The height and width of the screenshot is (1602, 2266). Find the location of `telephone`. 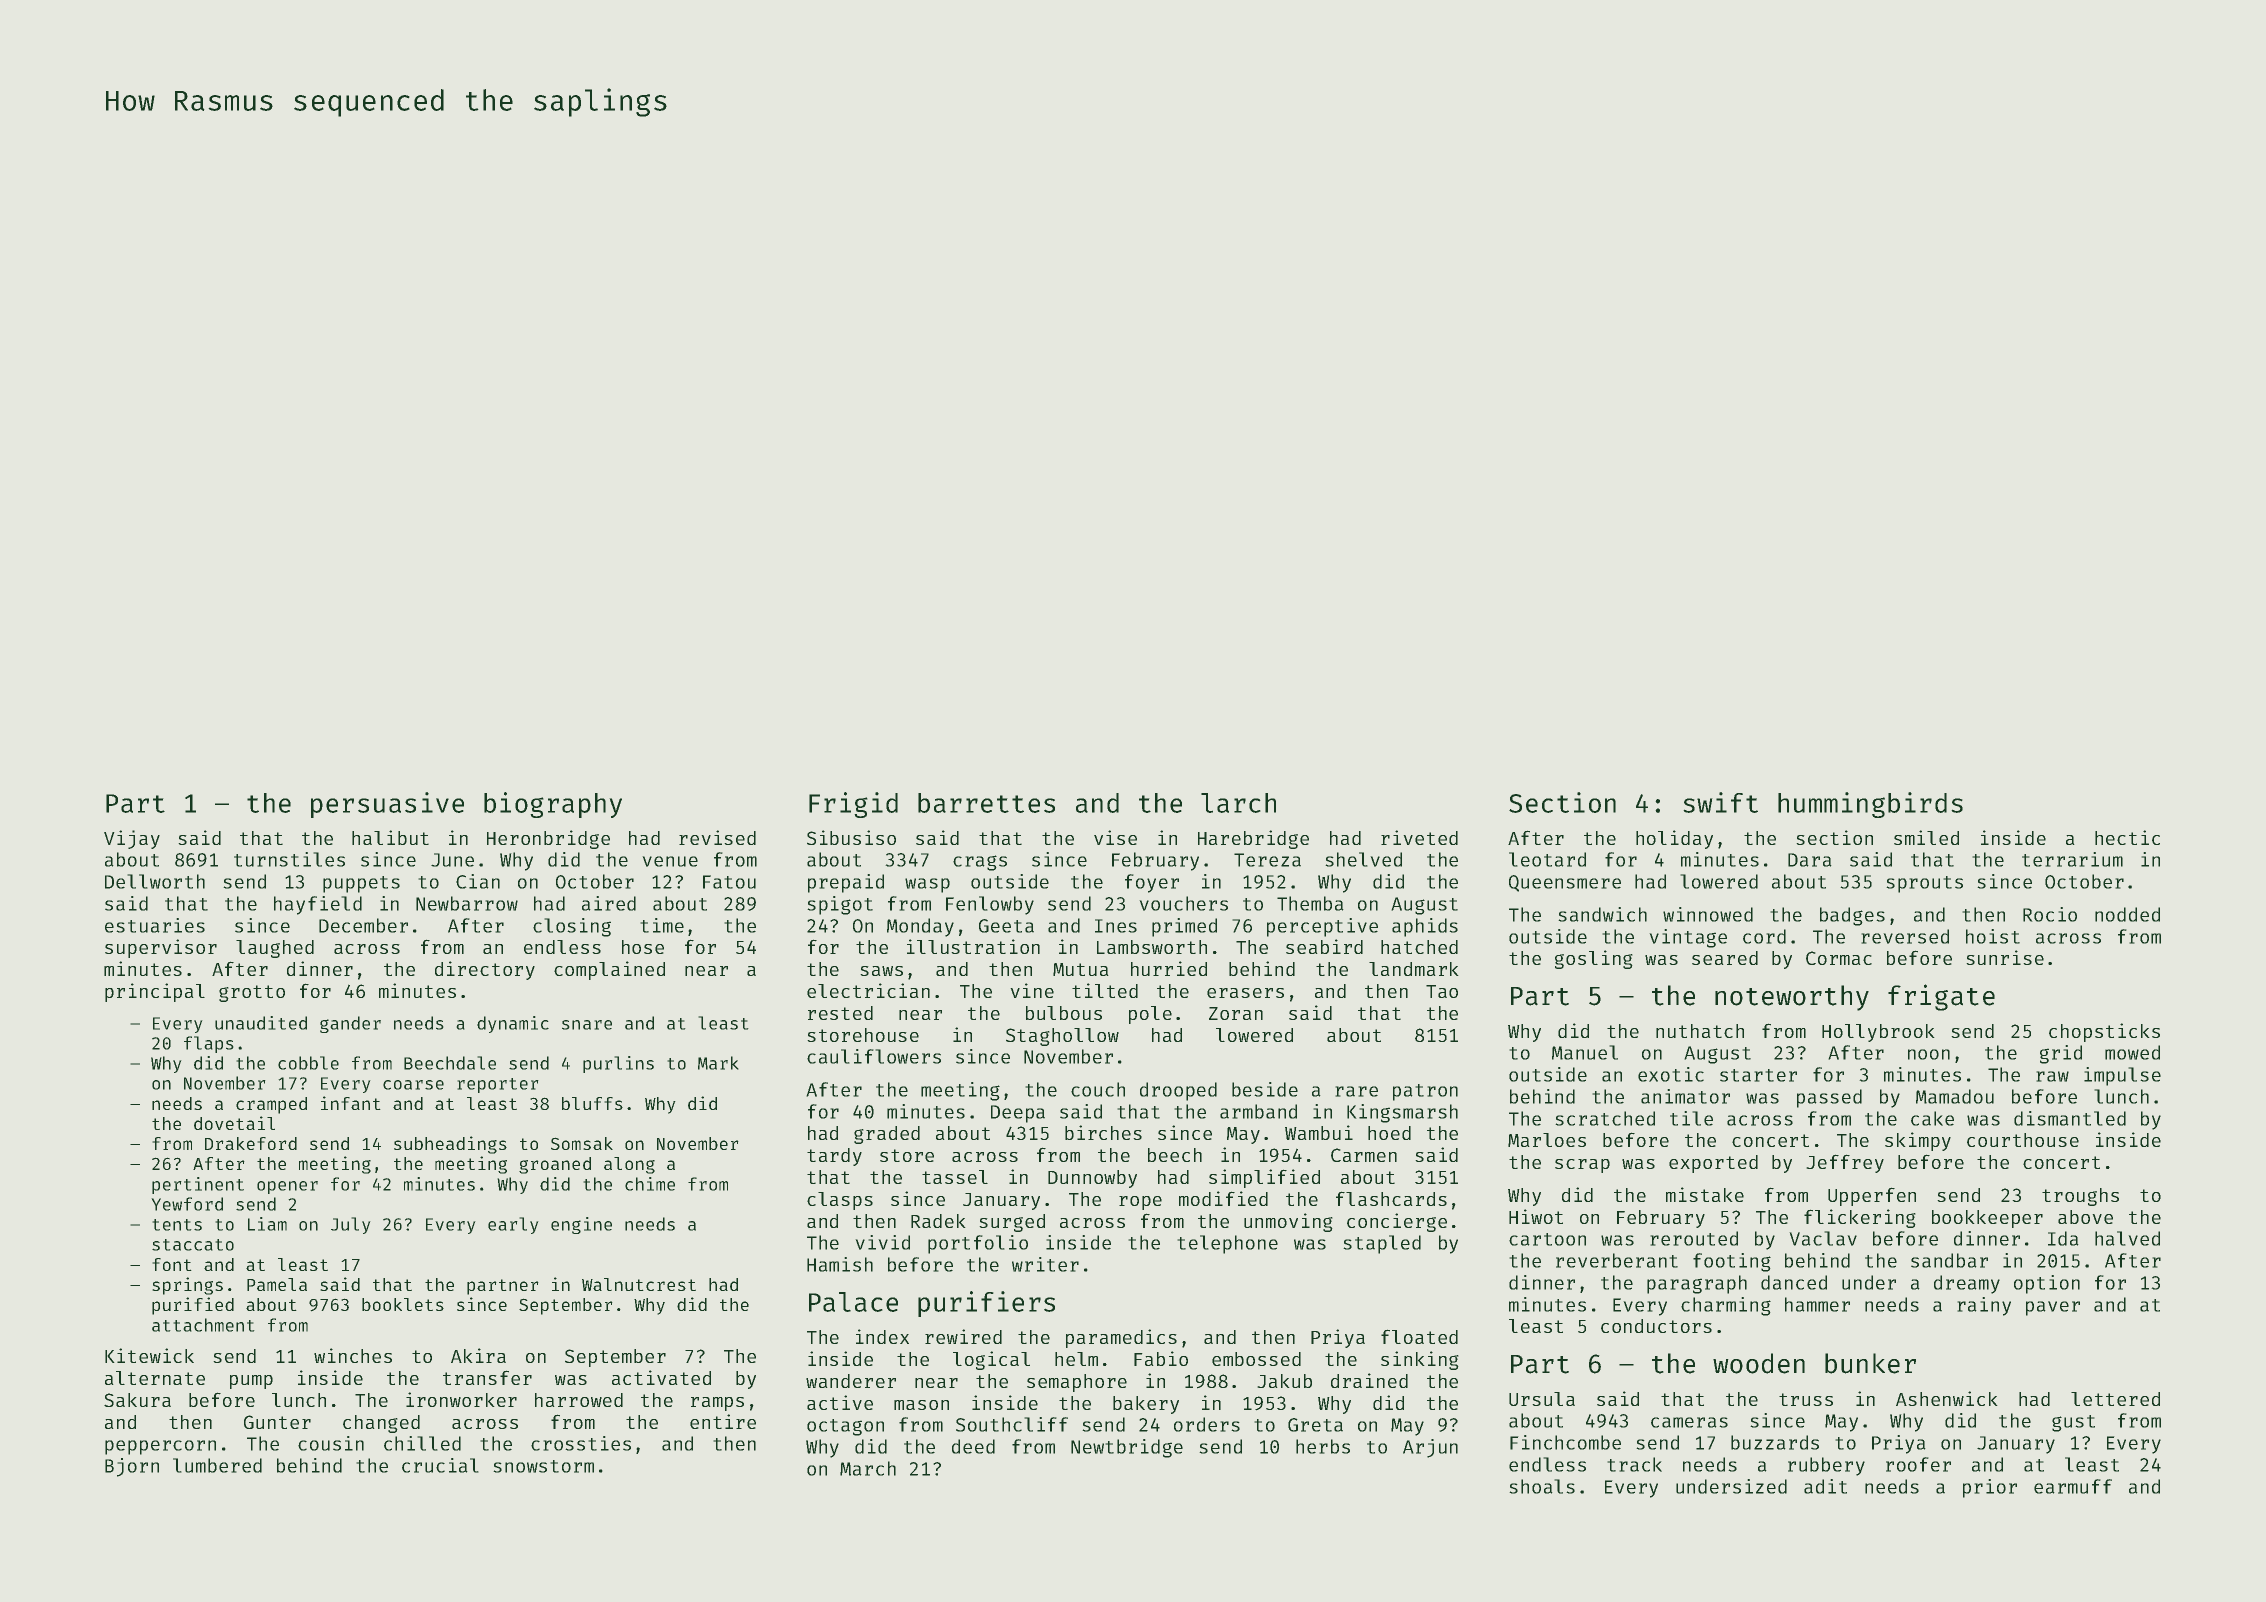

telephone is located at coordinates (1227, 1244).
